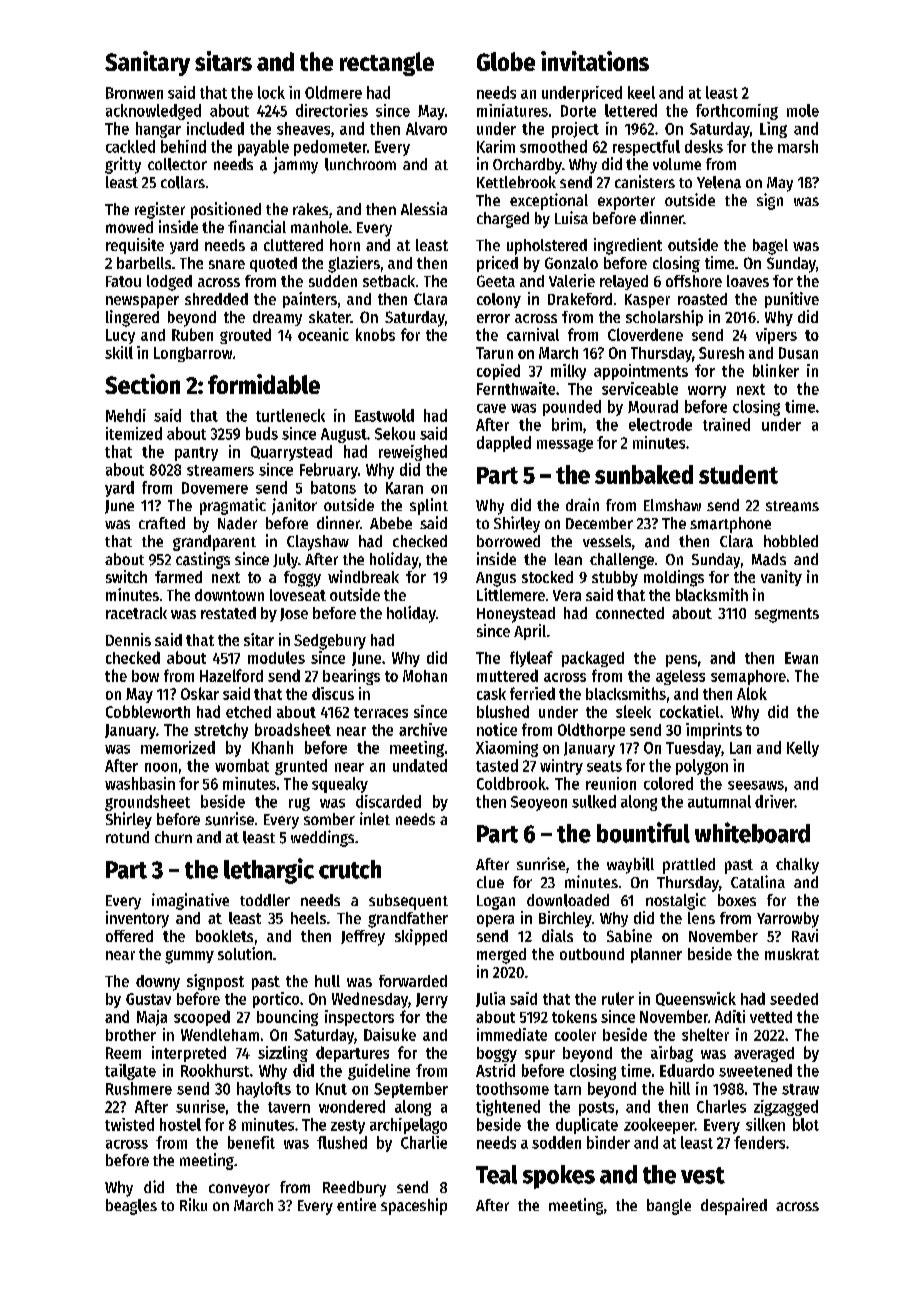 The width and height of the screenshot is (924, 1308). Describe the element at coordinates (631, 110) in the screenshot. I see `lettered` at that location.
